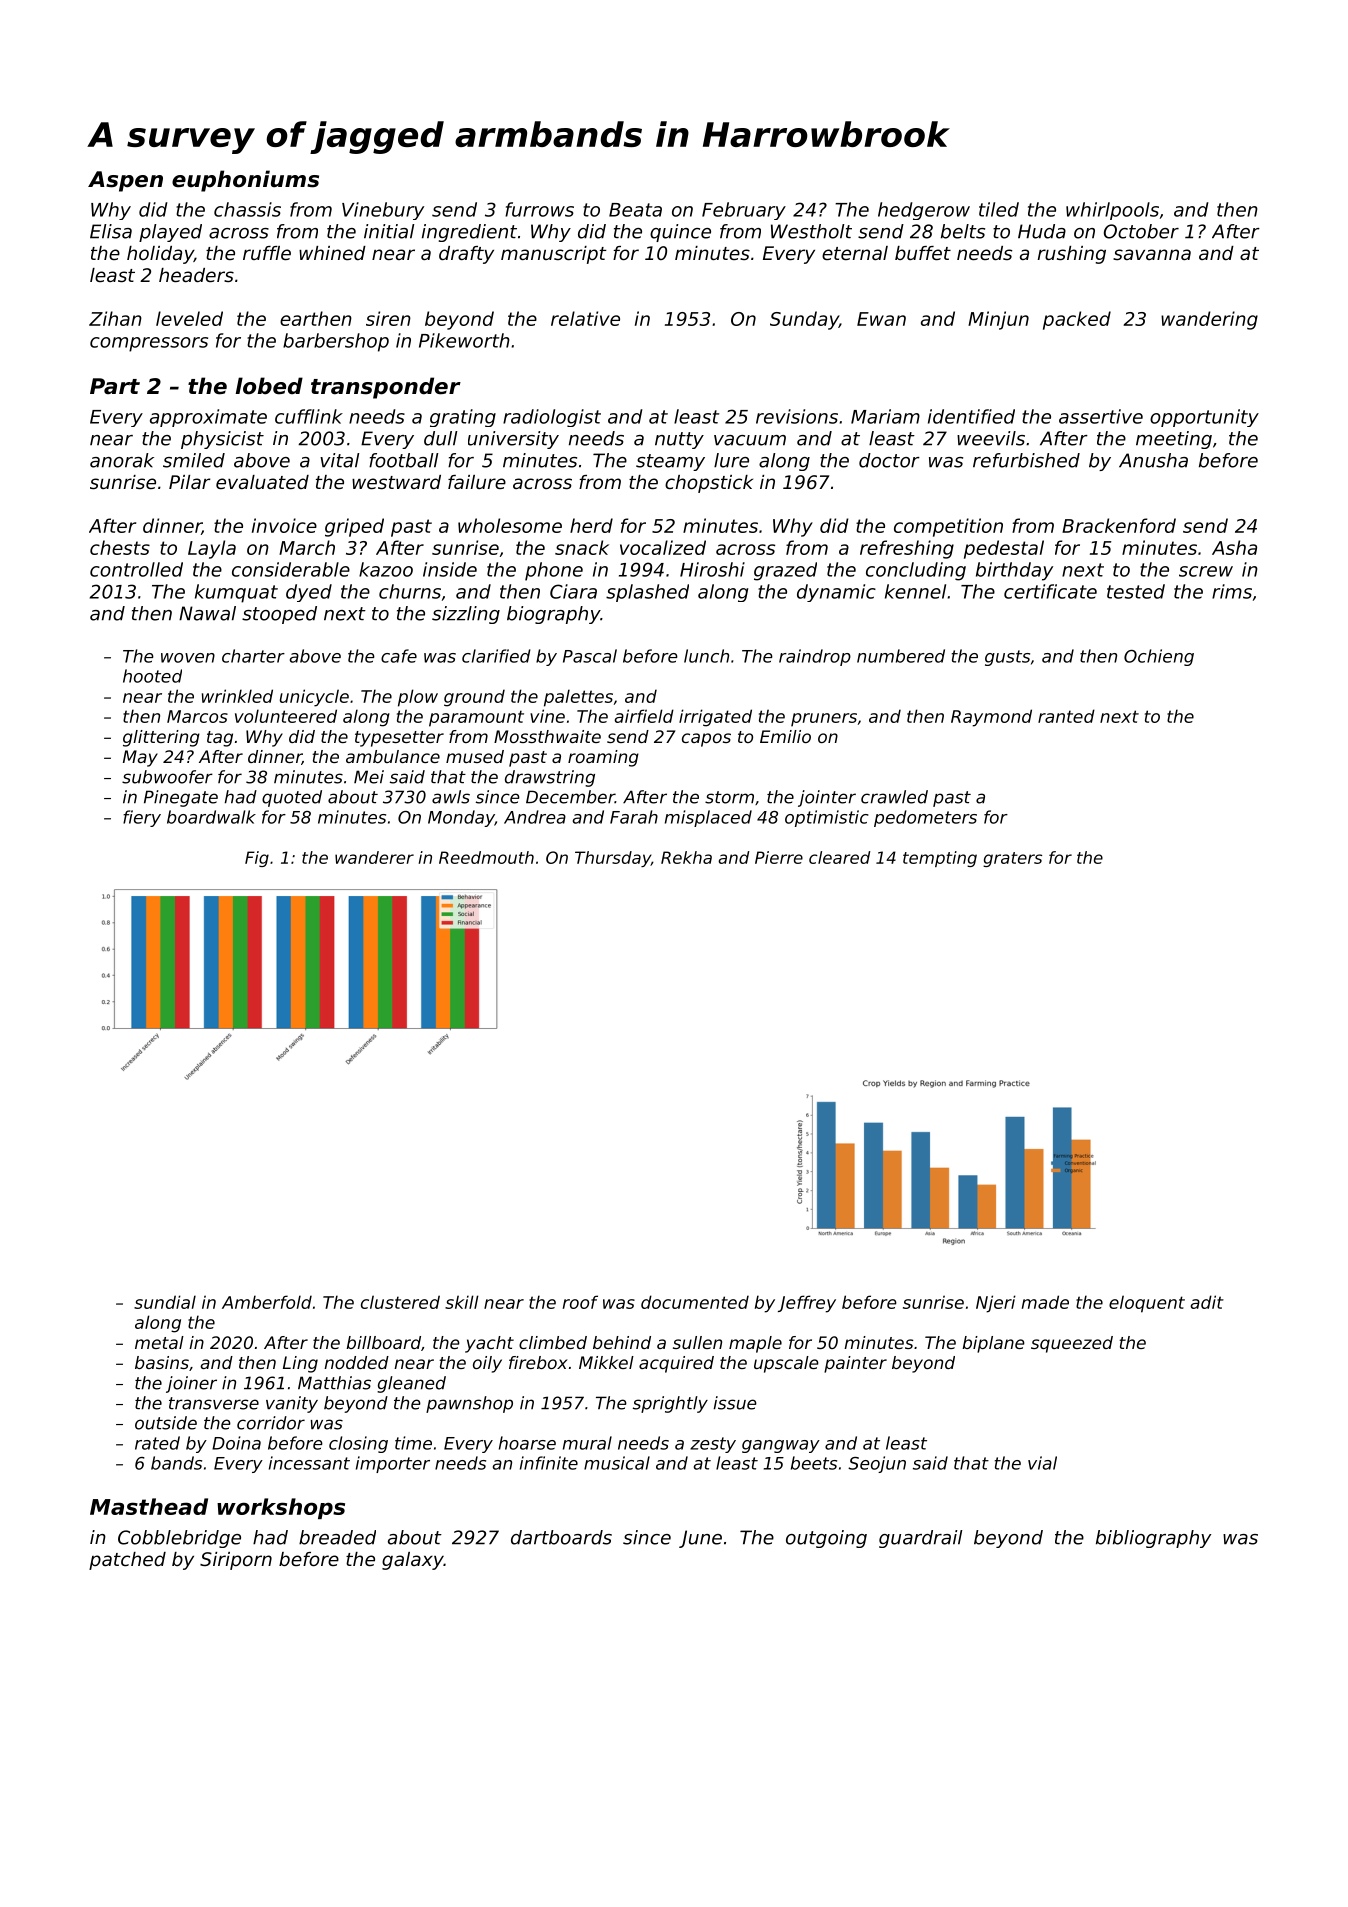 Image resolution: width=1348 pixels, height=1907 pixels. Describe the element at coordinates (826, 1539) in the screenshot. I see `outgoing` at that location.
